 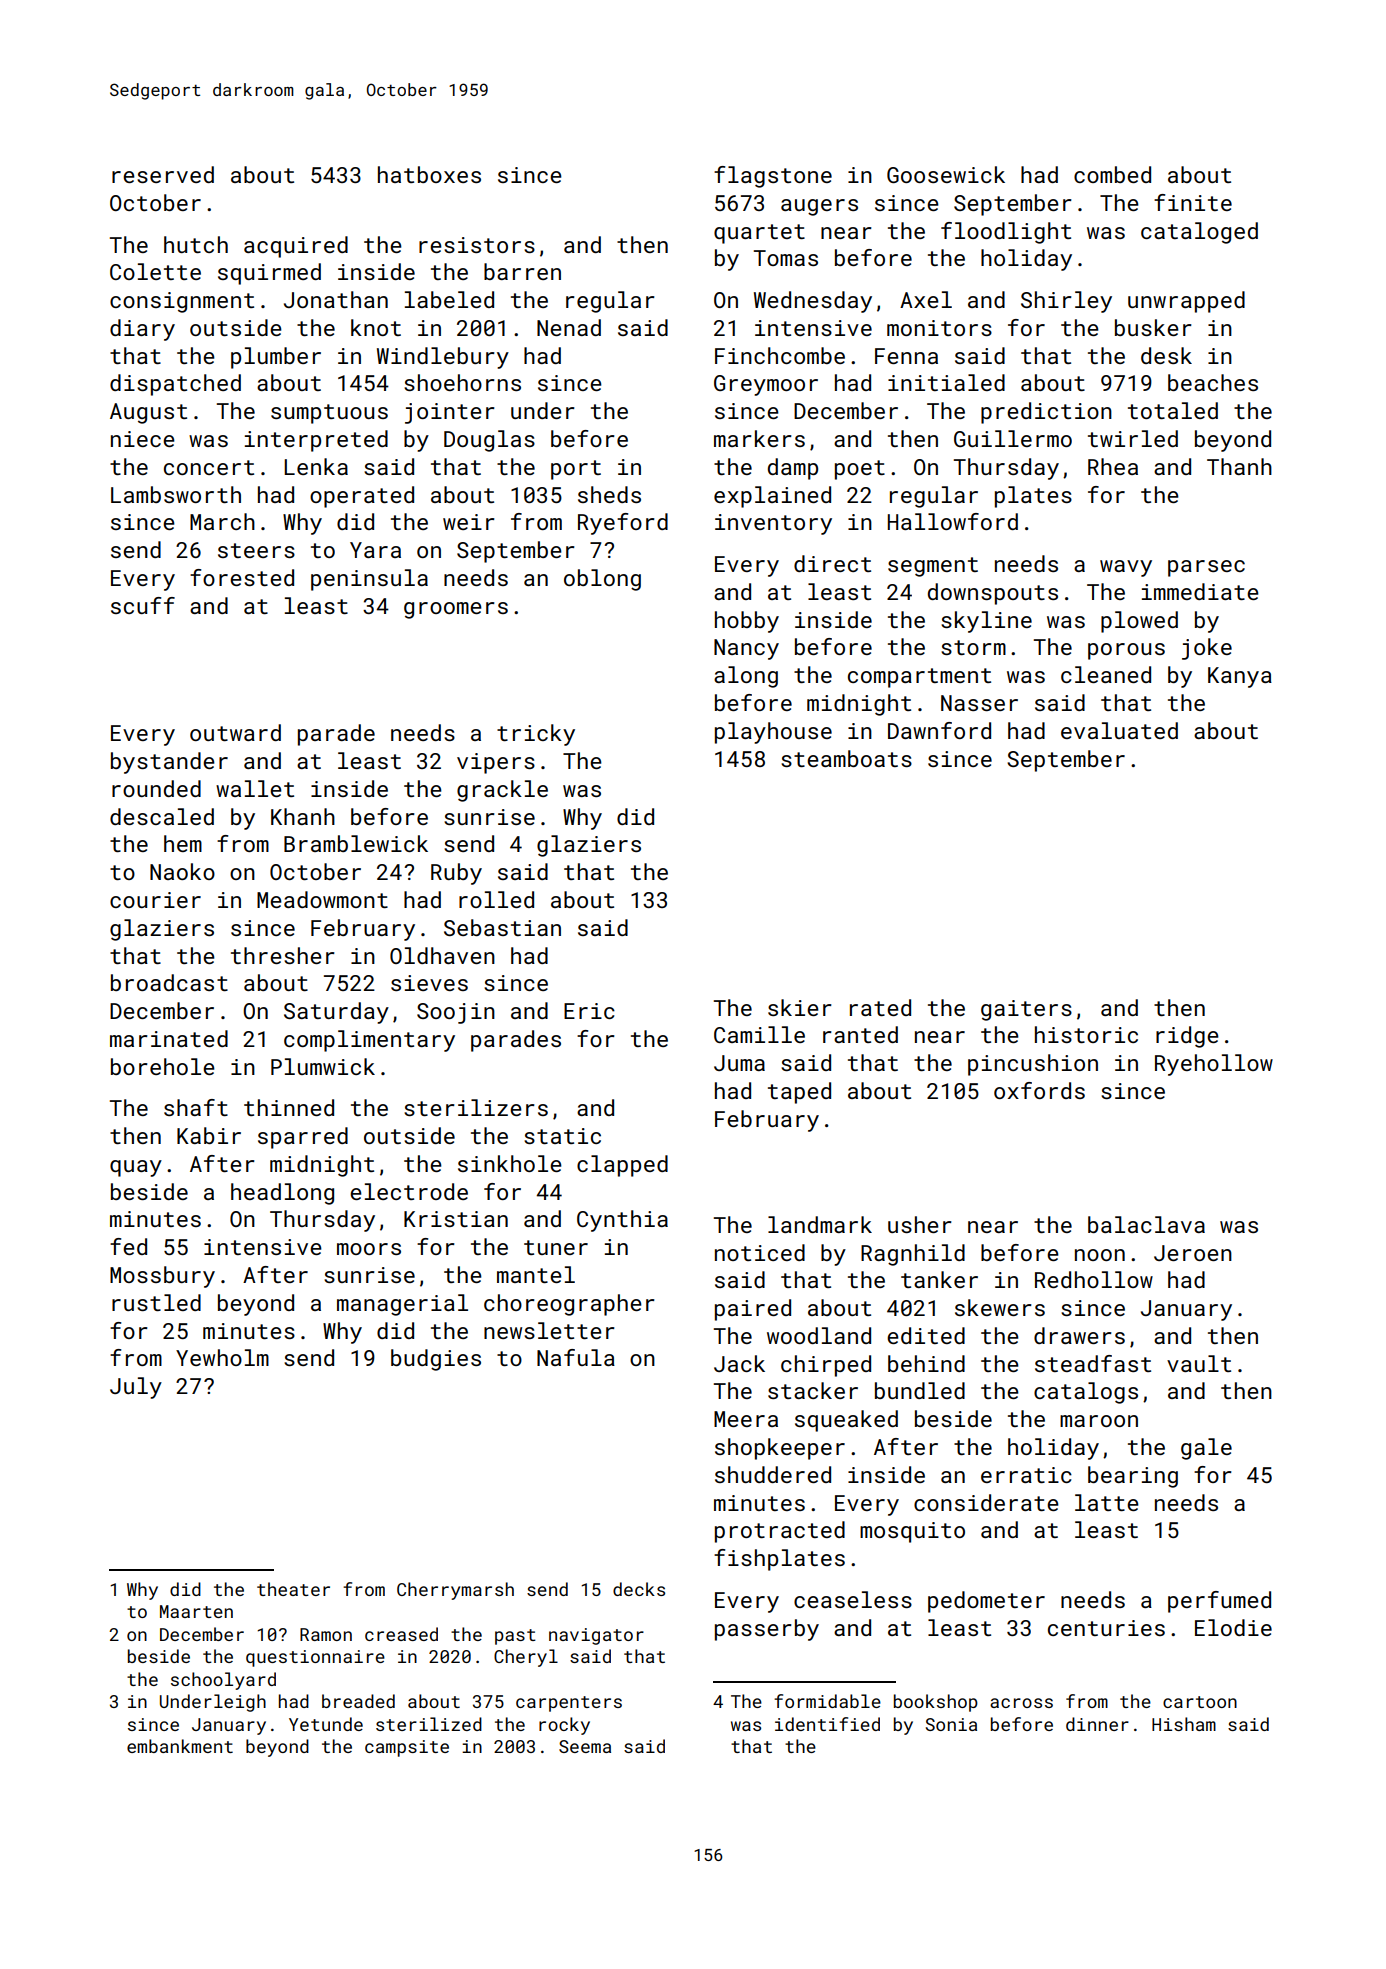 I want to click on perfumed, so click(x=1219, y=1602).
